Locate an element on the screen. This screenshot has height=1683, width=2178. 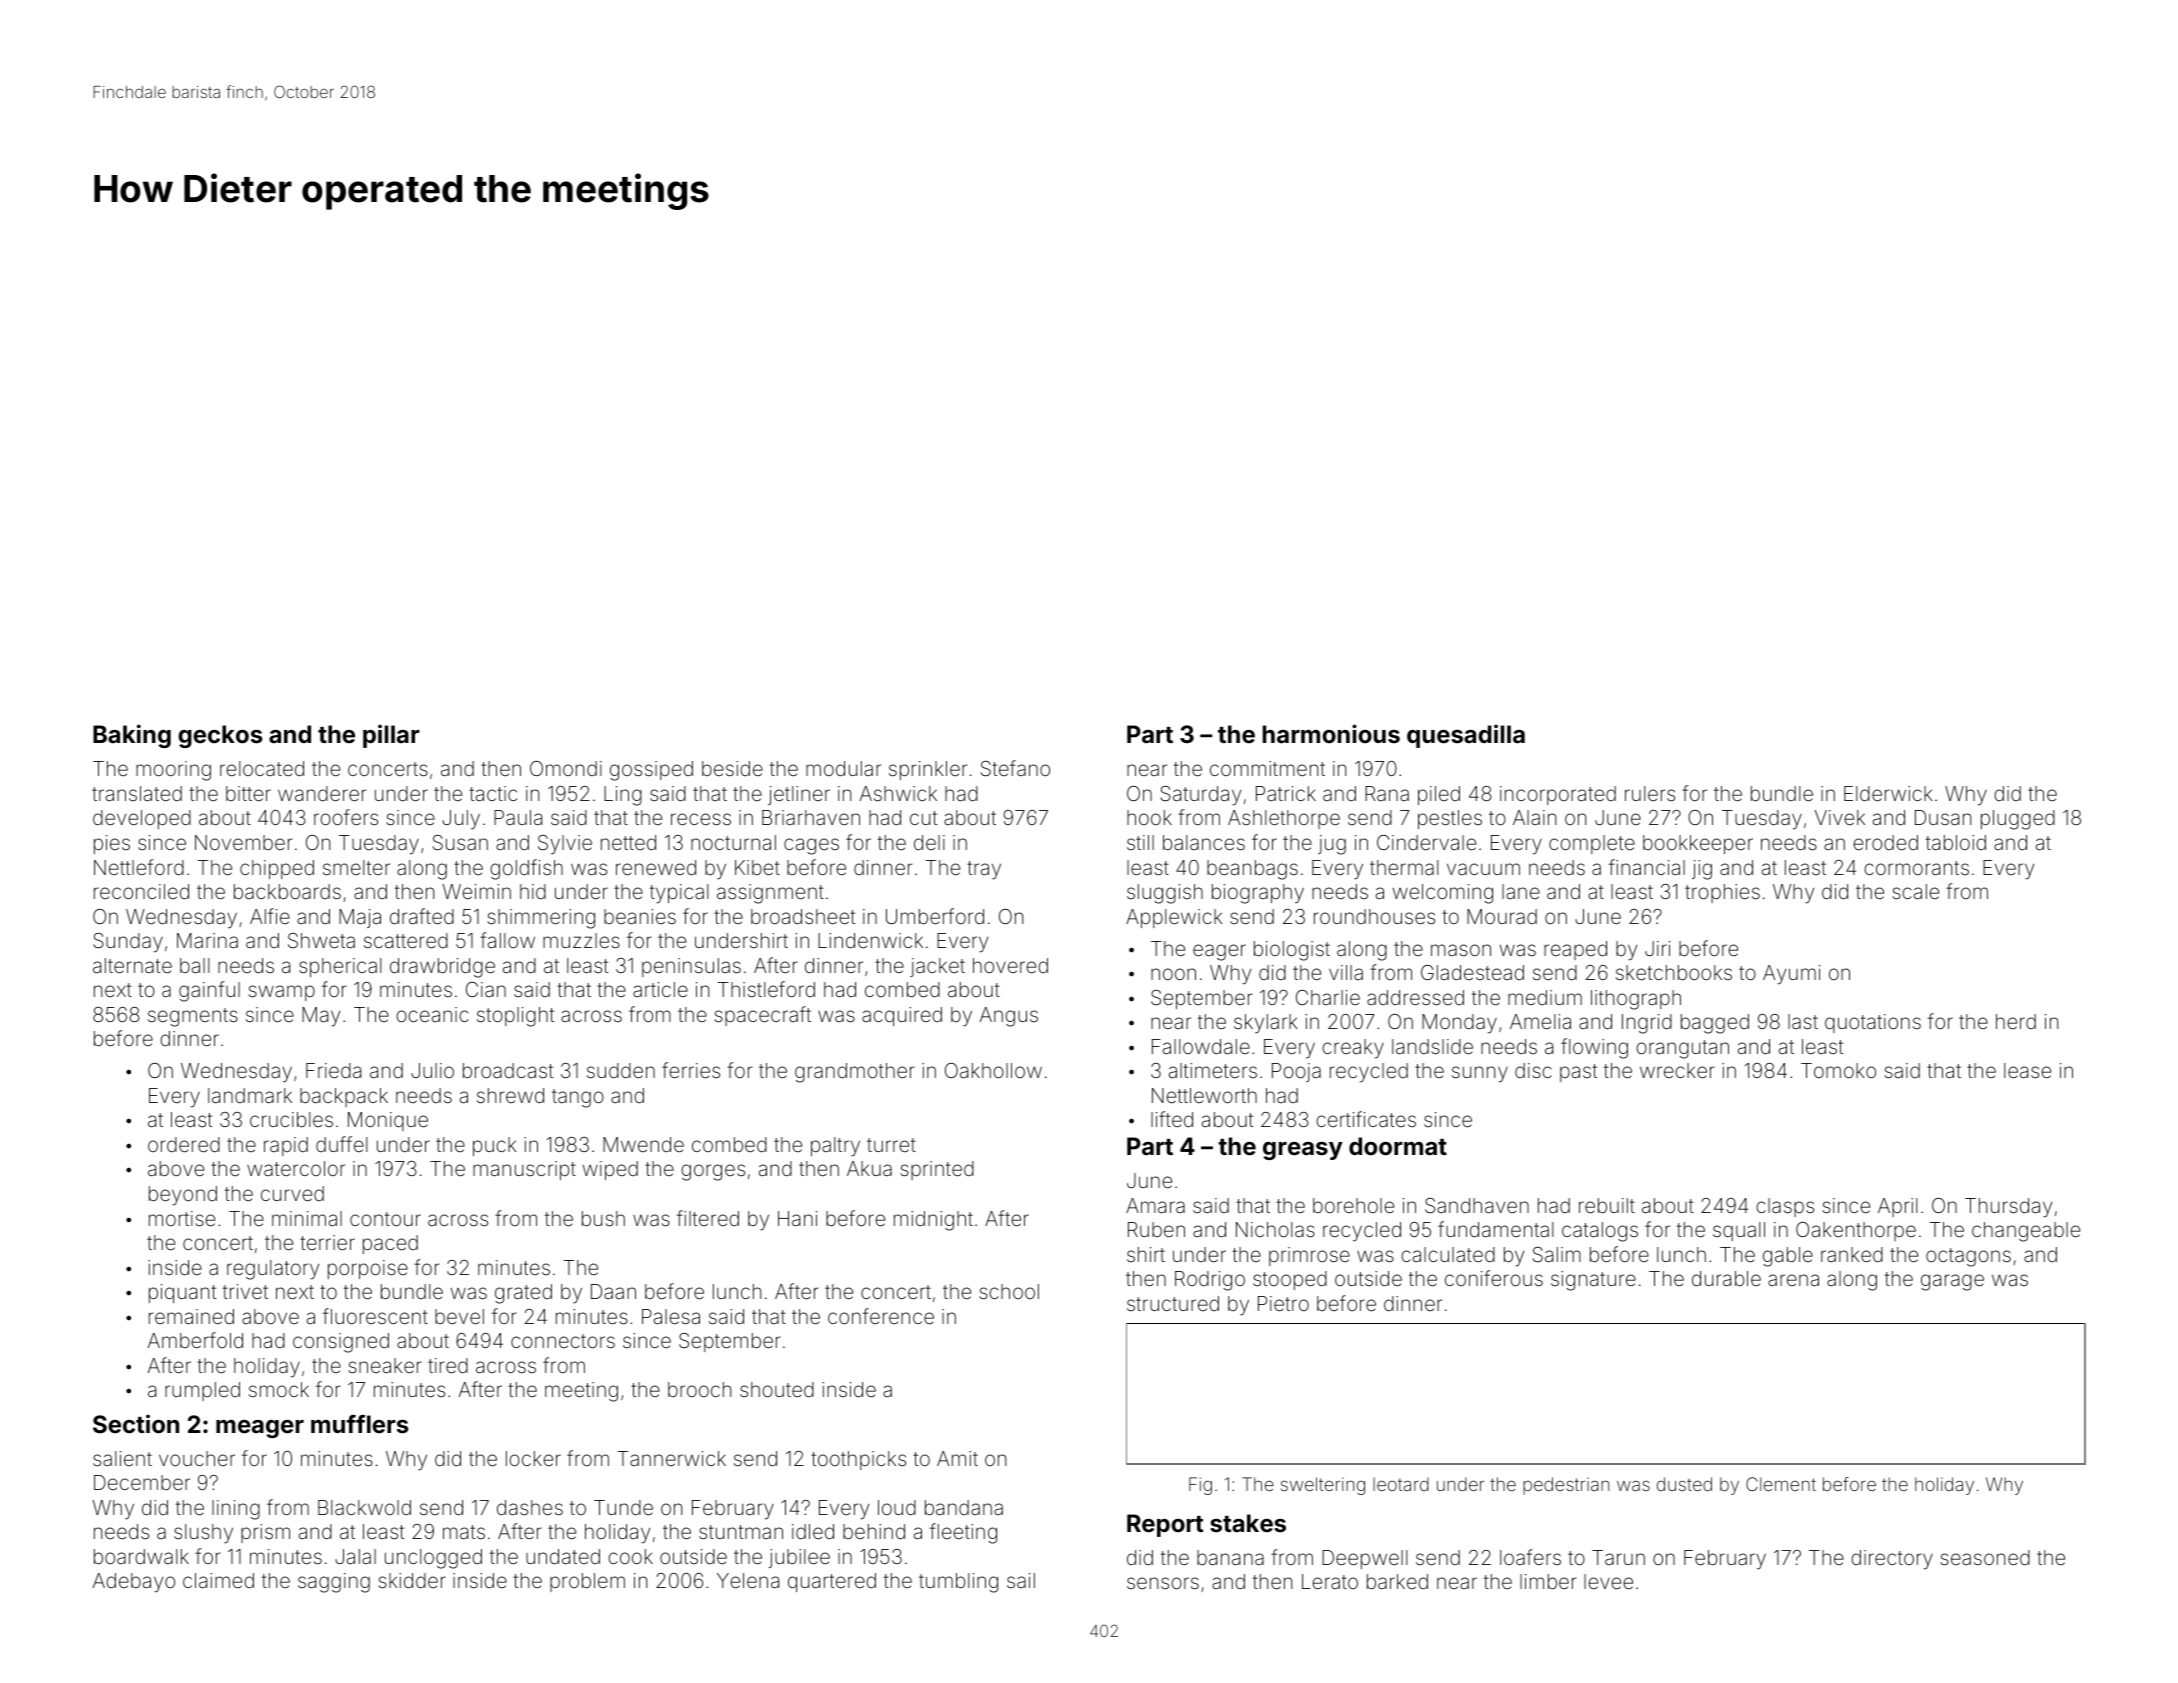
curved is located at coordinates (292, 1193).
